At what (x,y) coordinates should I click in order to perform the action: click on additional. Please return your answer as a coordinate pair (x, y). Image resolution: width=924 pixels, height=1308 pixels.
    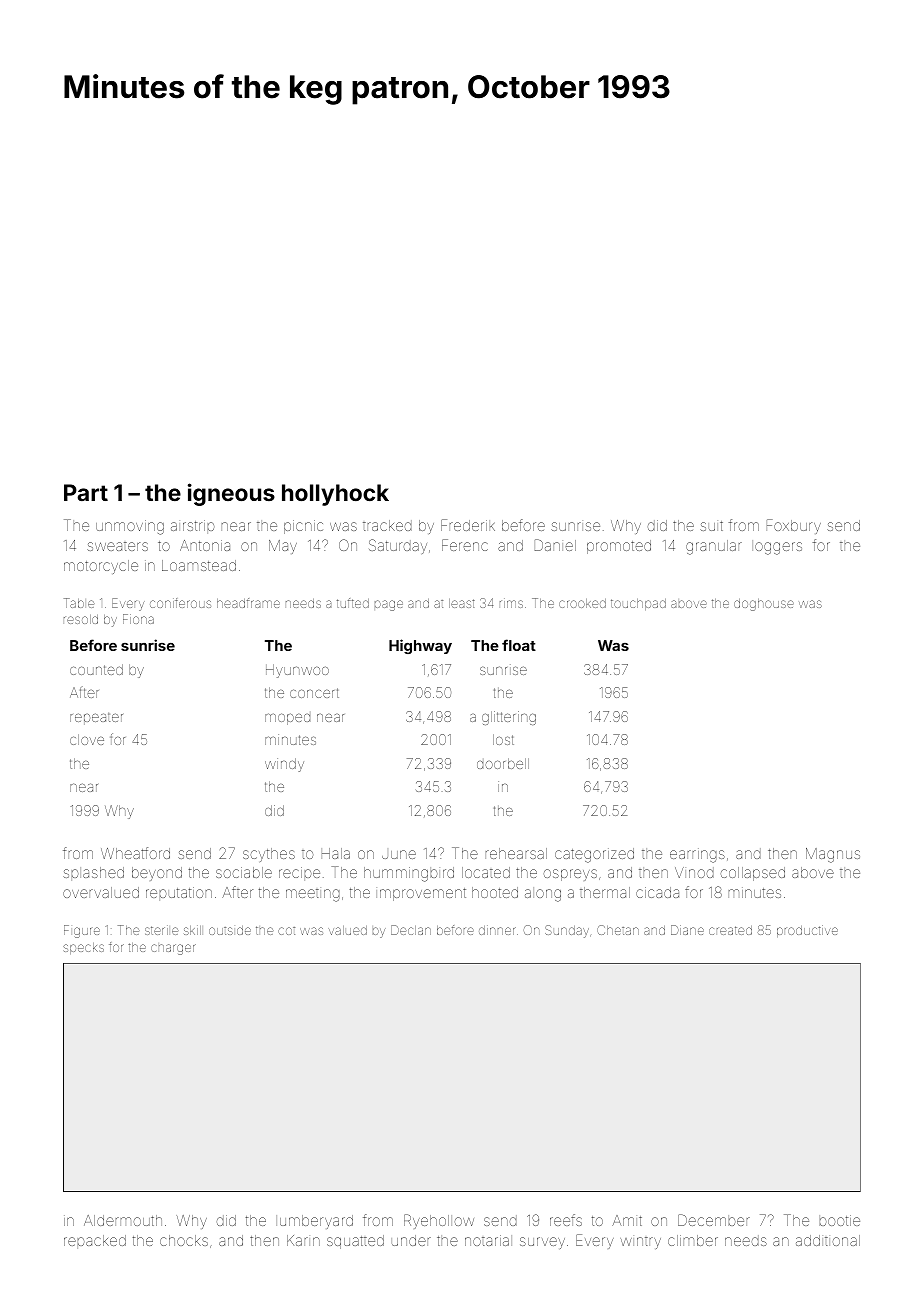
    Looking at the image, I should click on (828, 1240).
